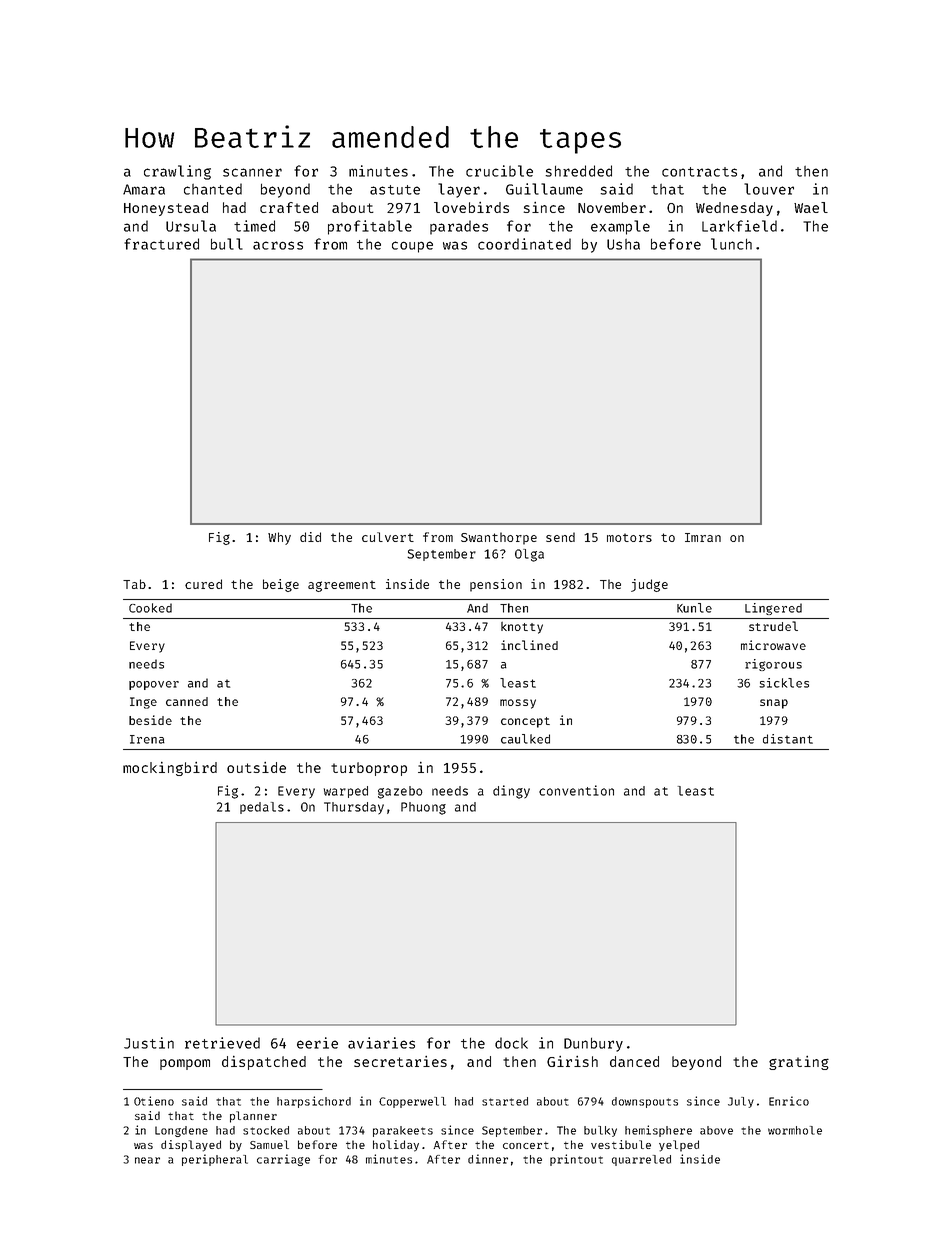 This image has width=952, height=1233. Describe the element at coordinates (703, 537) in the image. I see `Imran` at that location.
